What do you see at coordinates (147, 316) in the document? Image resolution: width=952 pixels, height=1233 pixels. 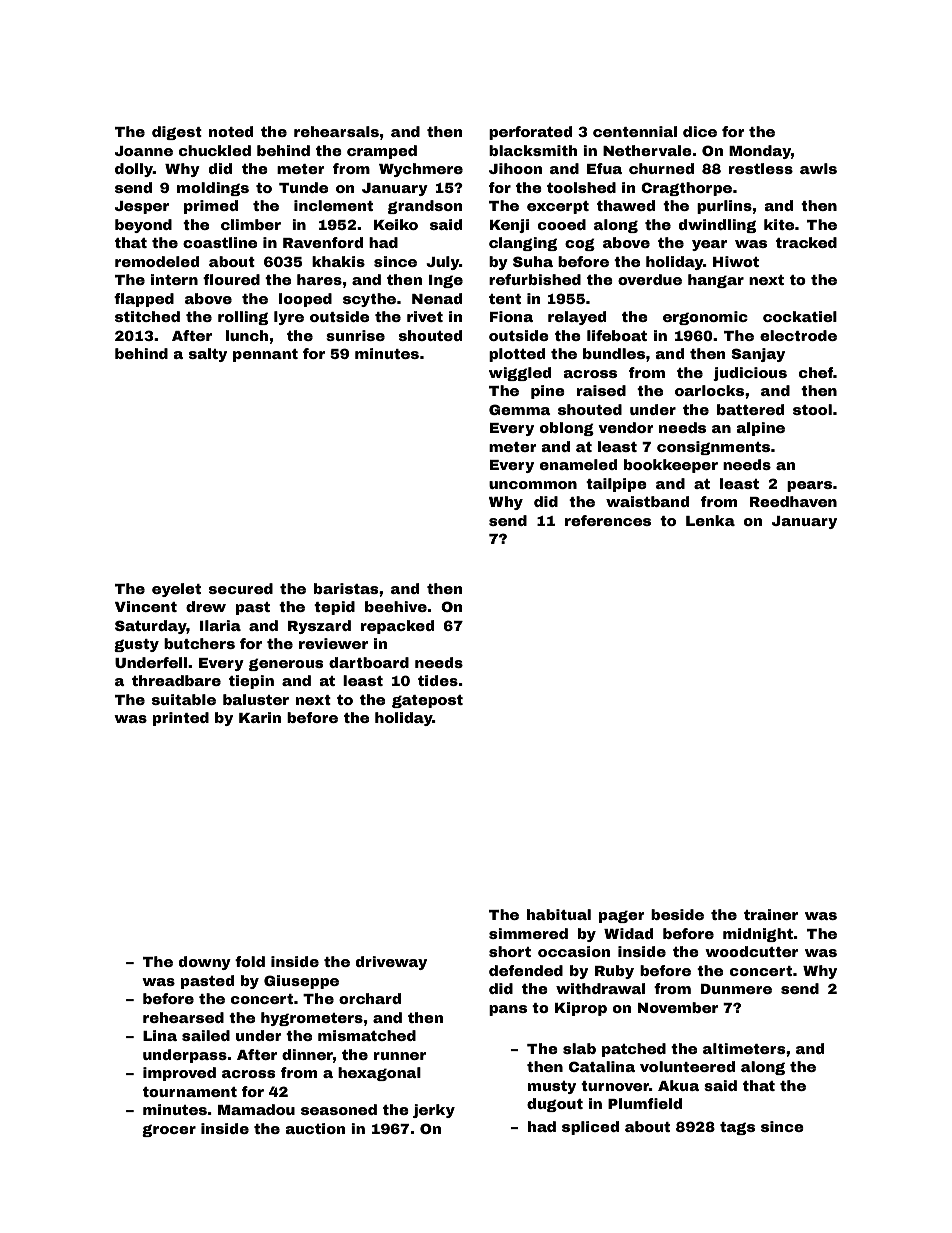 I see `stitched` at bounding box center [147, 316].
